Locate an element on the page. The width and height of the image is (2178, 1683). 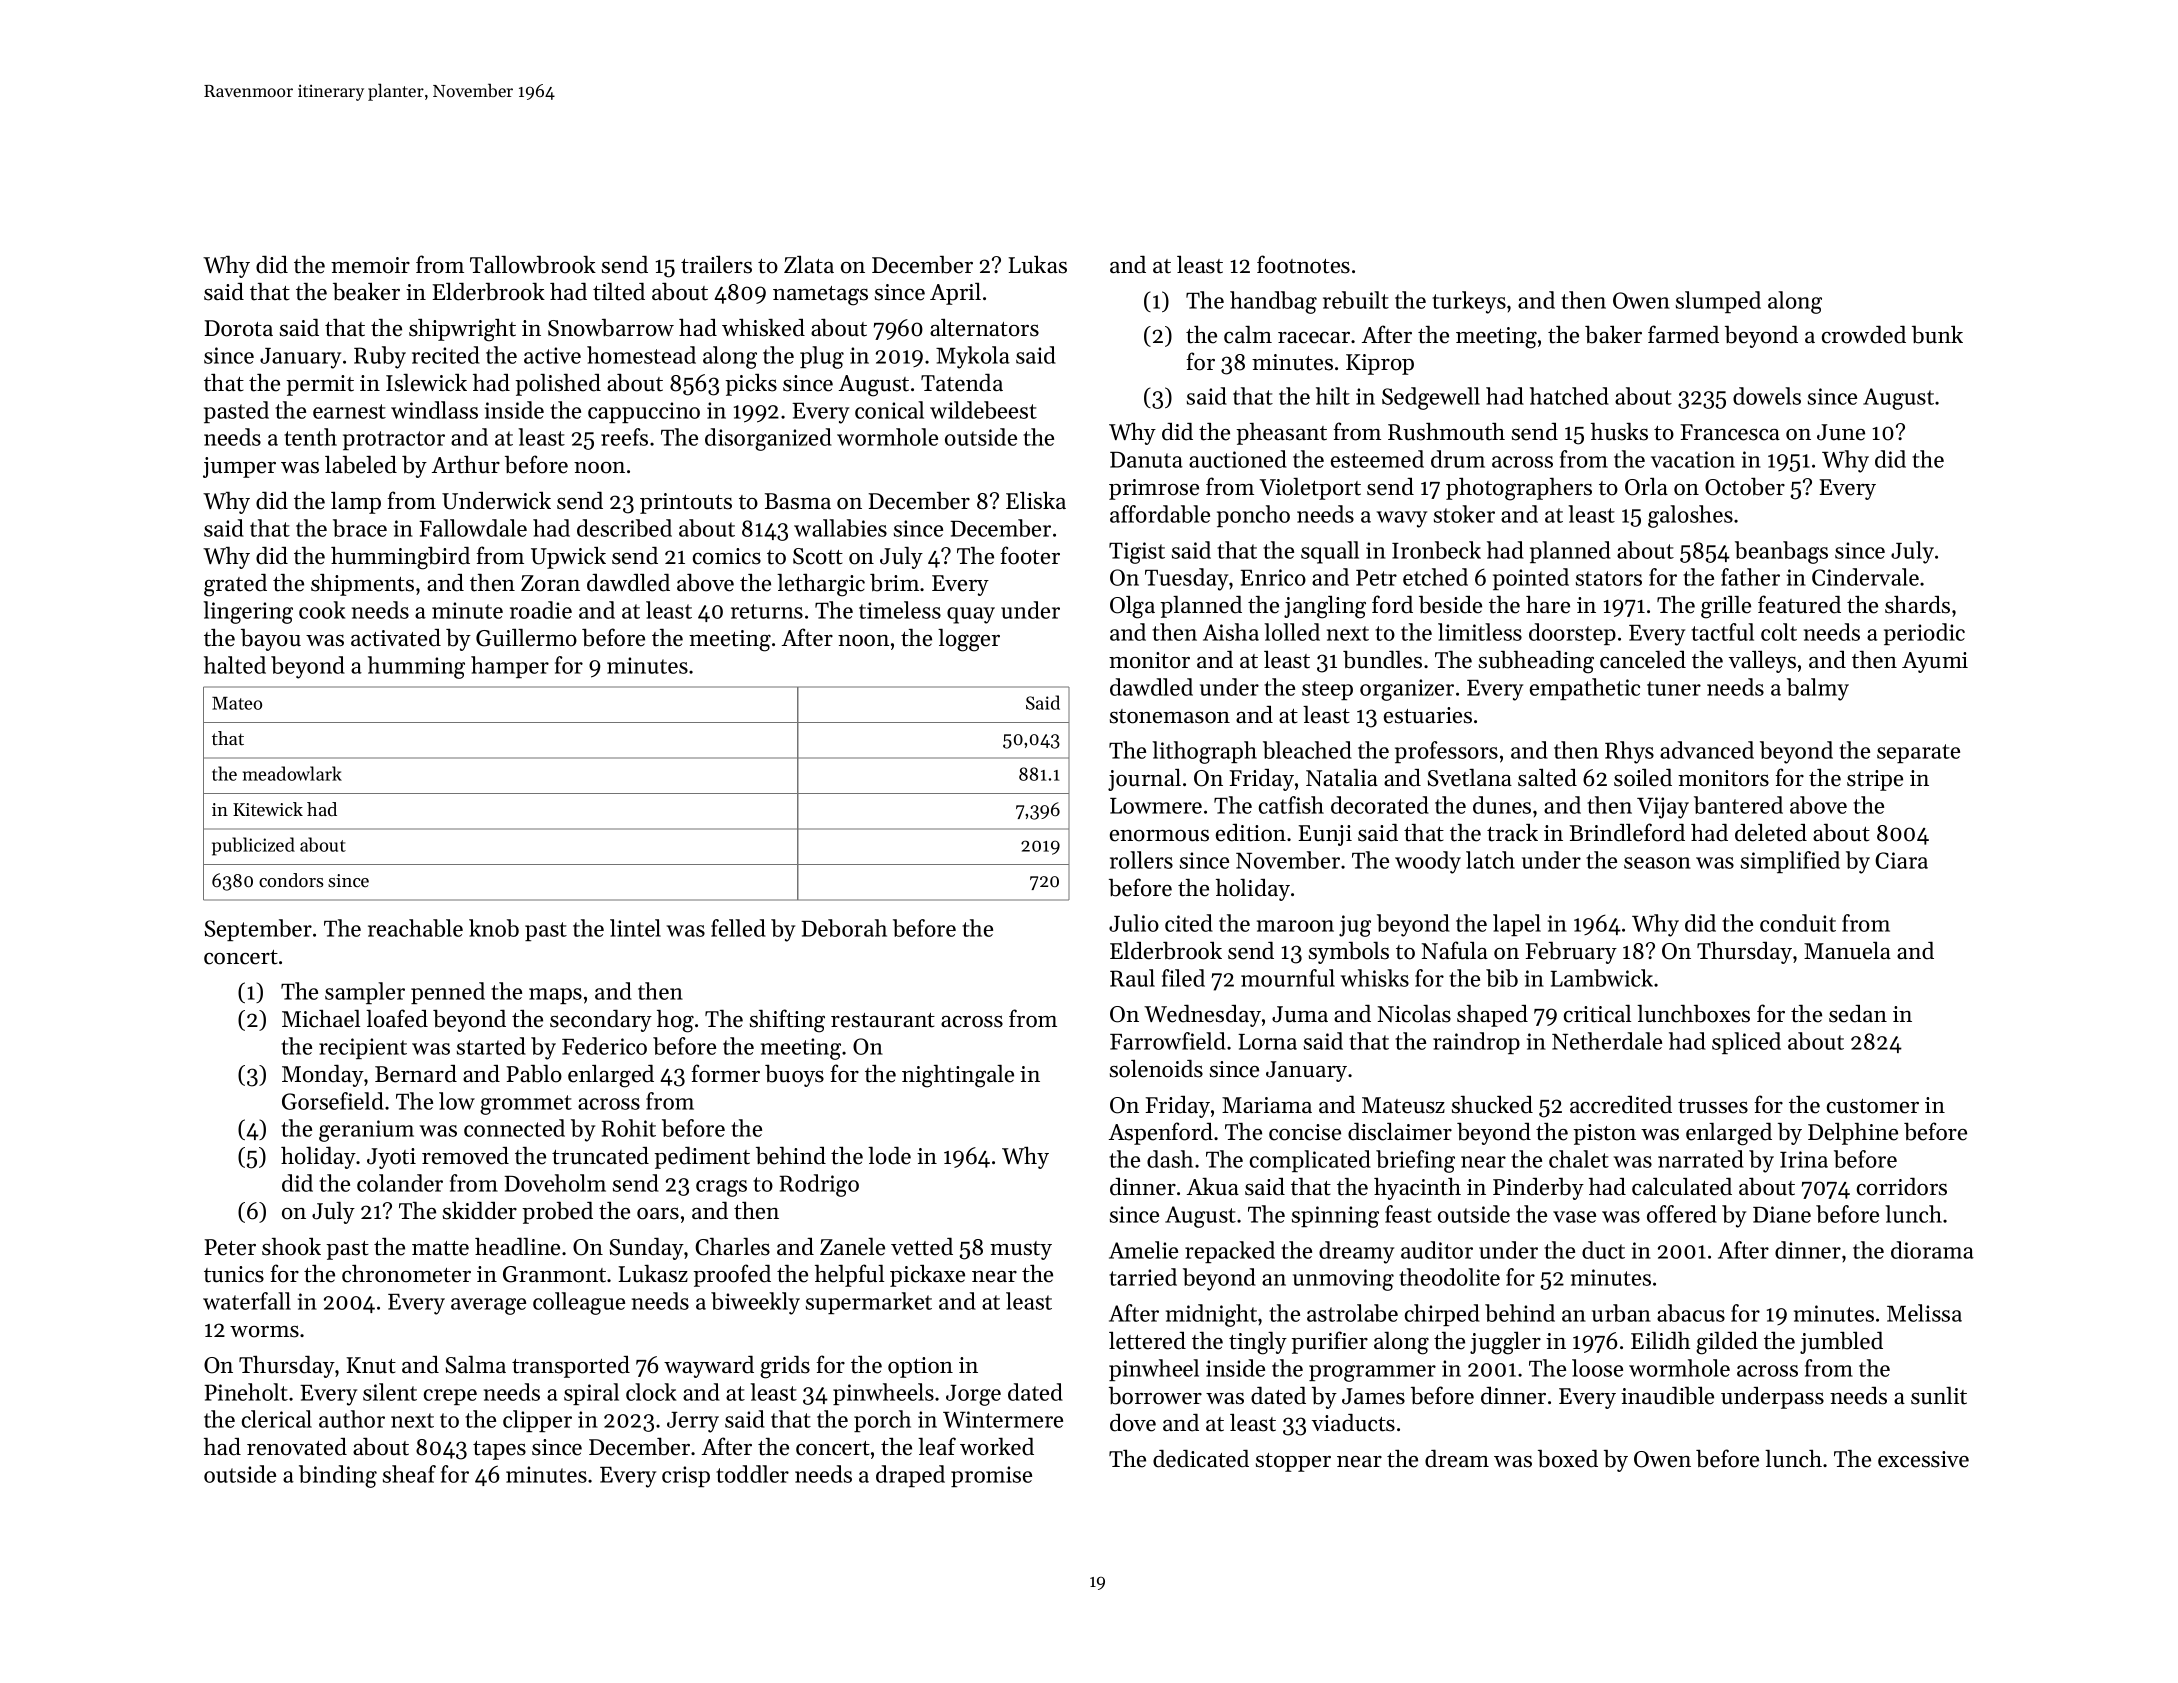
periodic is located at coordinates (1924, 634).
